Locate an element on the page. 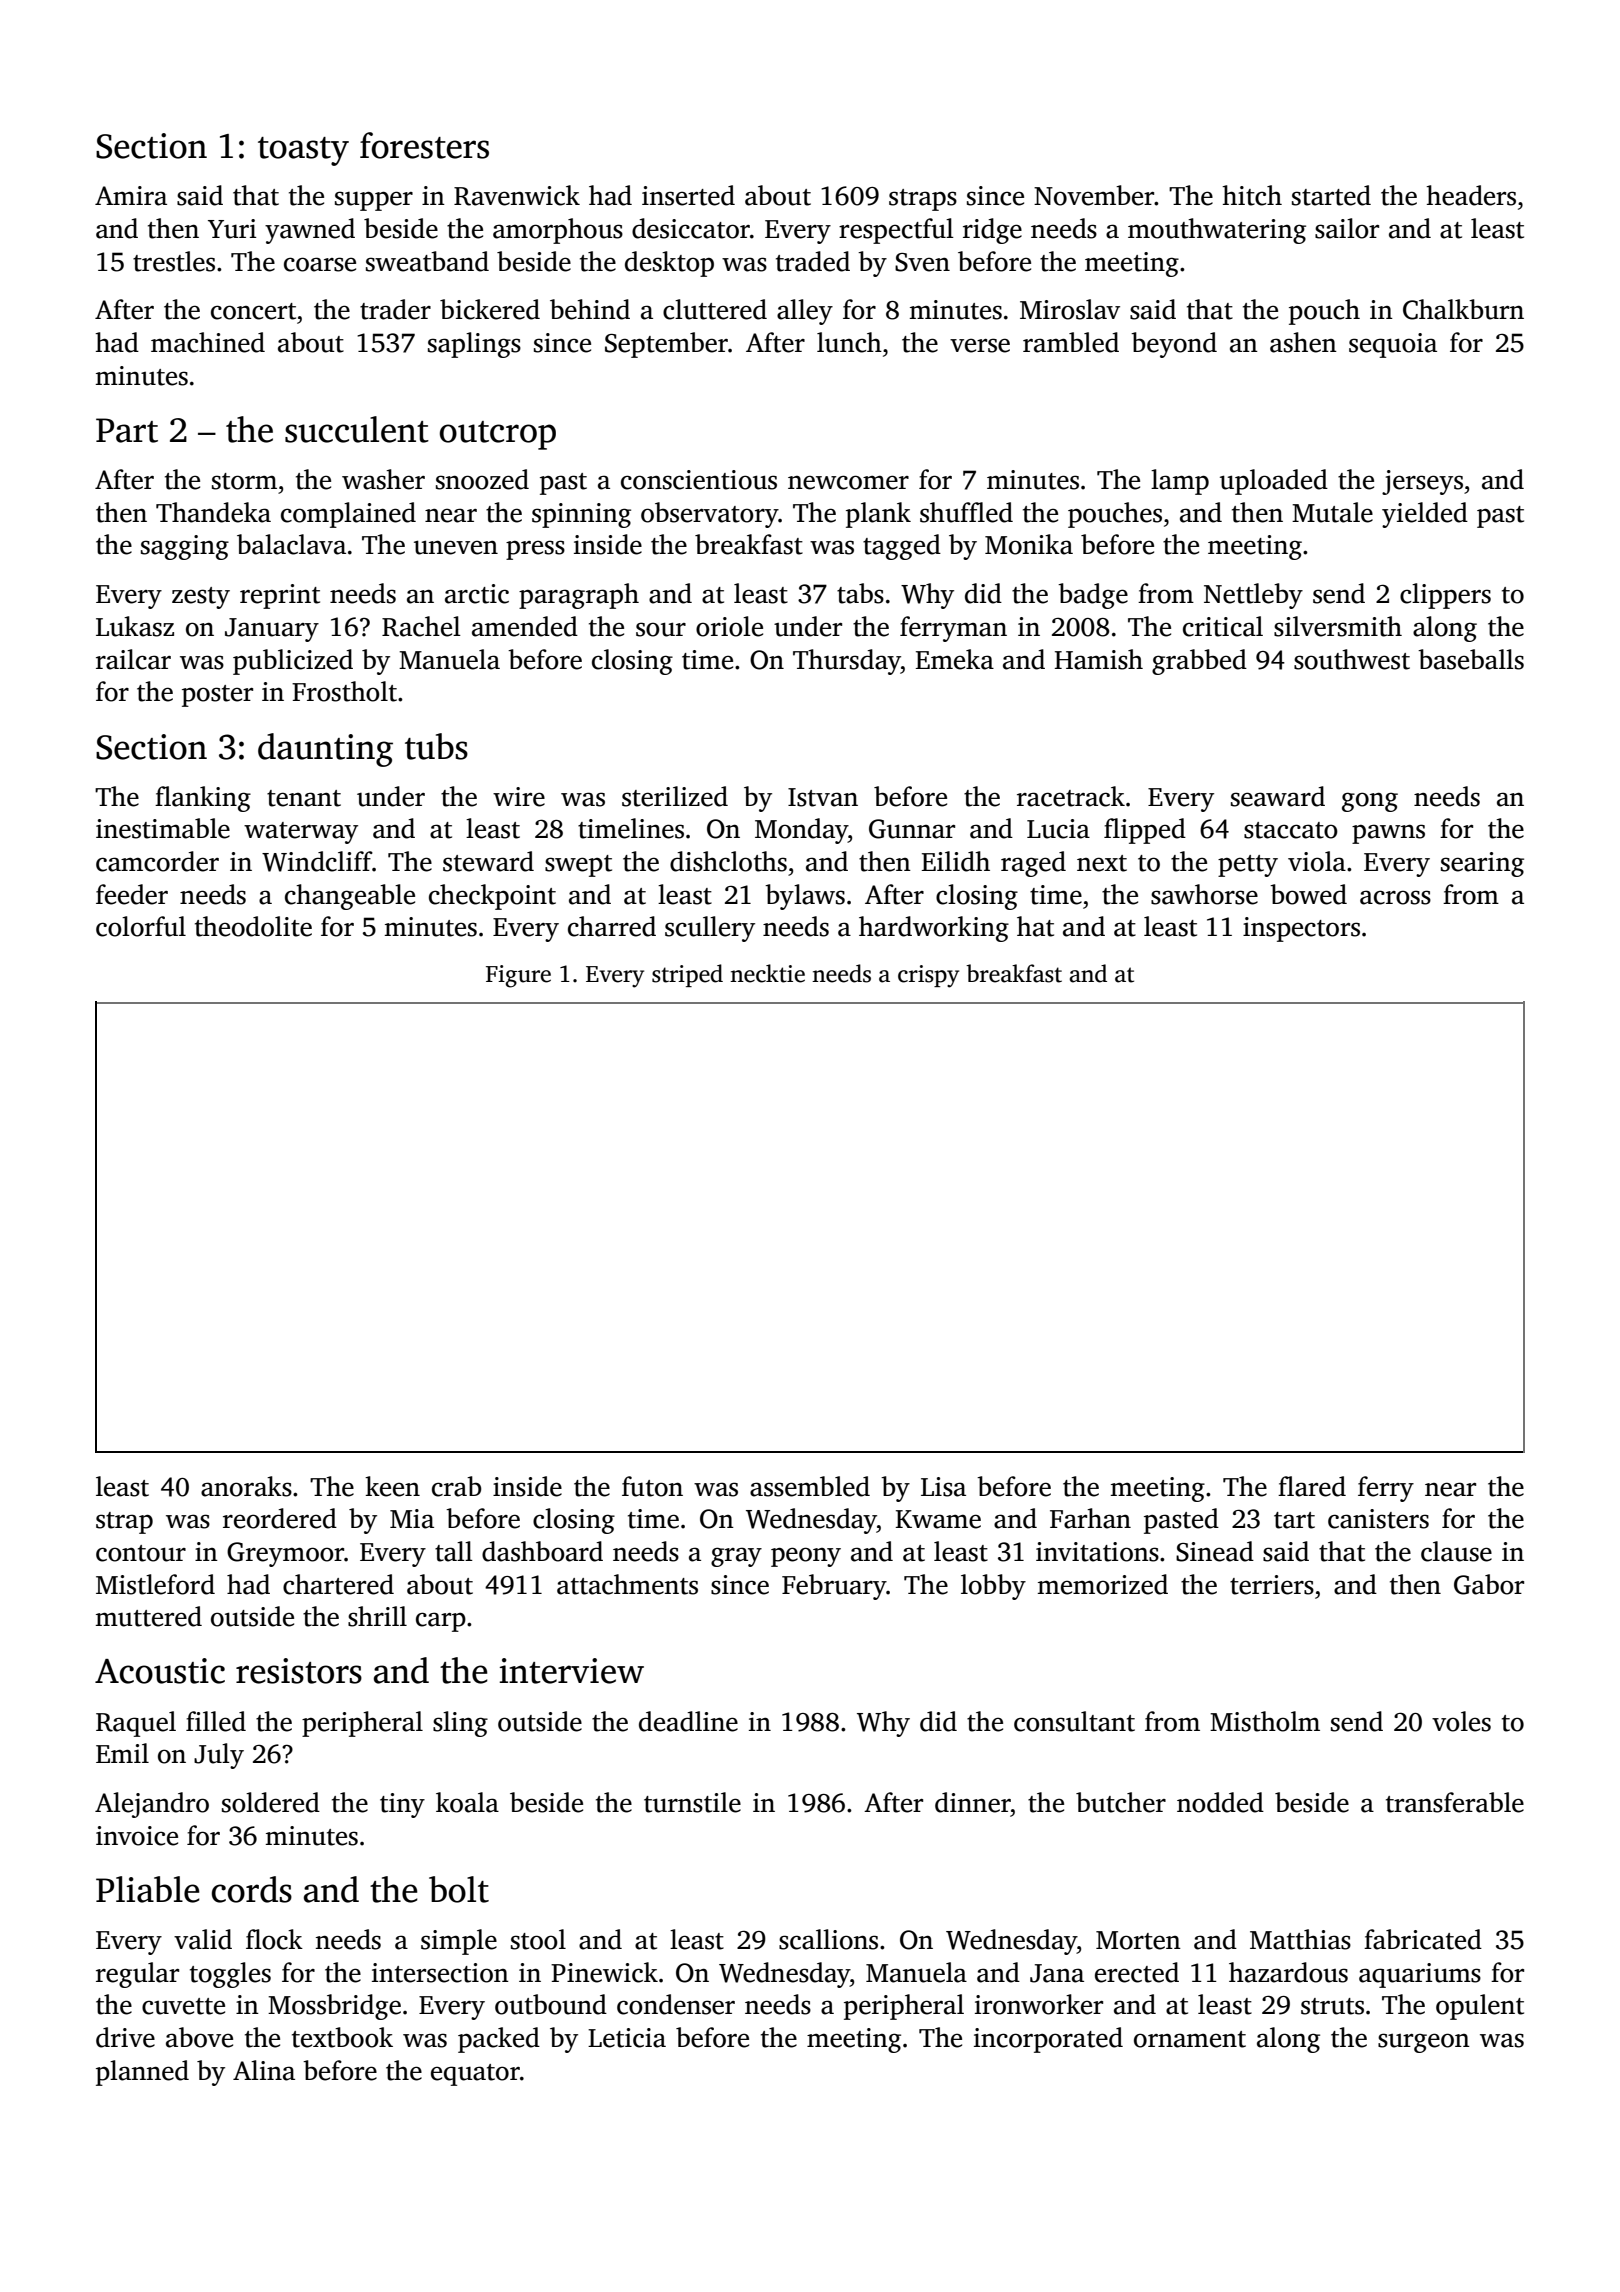  grabbed is located at coordinates (1199, 662).
